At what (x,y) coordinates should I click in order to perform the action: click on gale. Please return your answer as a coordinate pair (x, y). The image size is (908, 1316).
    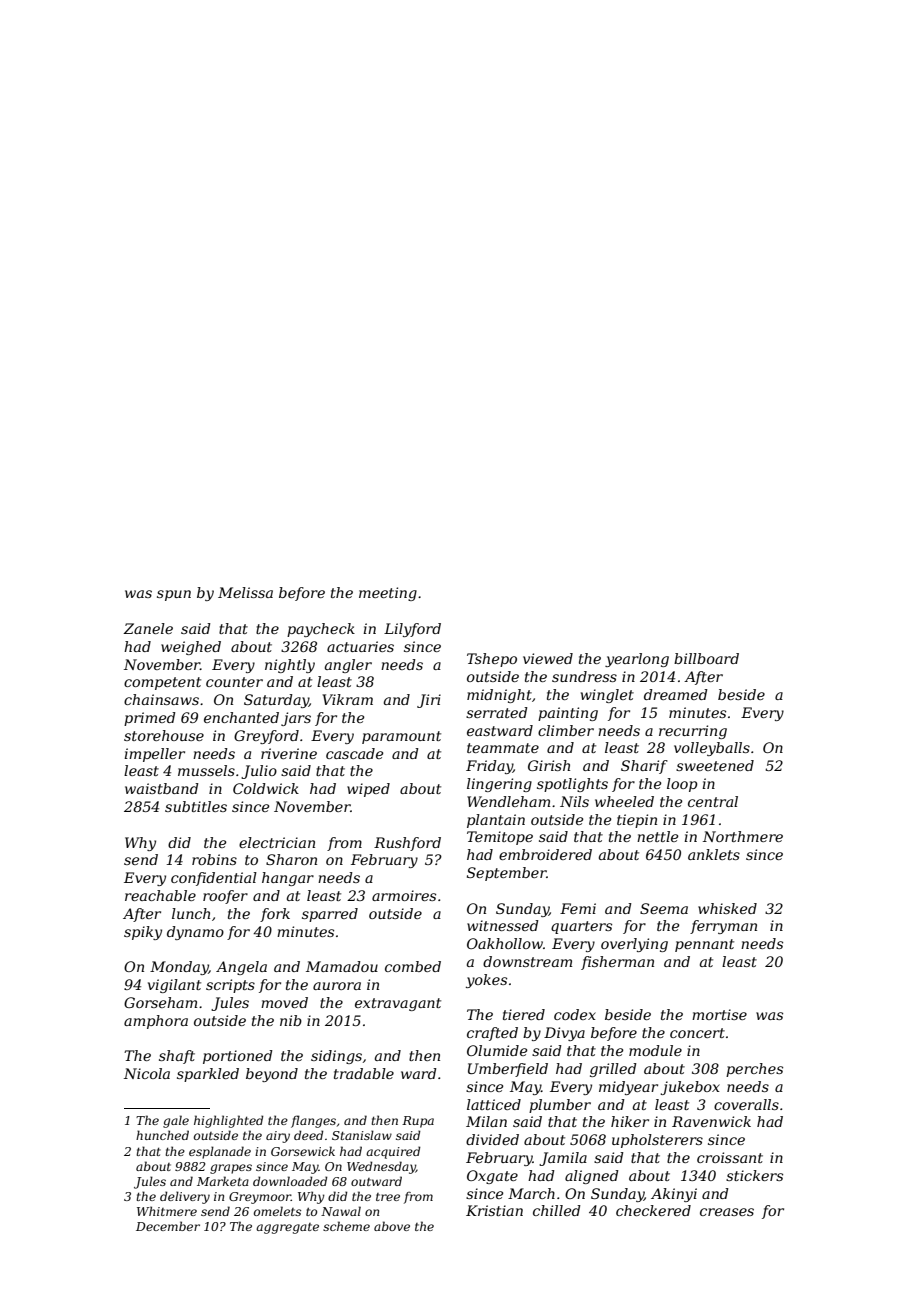
    Looking at the image, I should click on (176, 1121).
